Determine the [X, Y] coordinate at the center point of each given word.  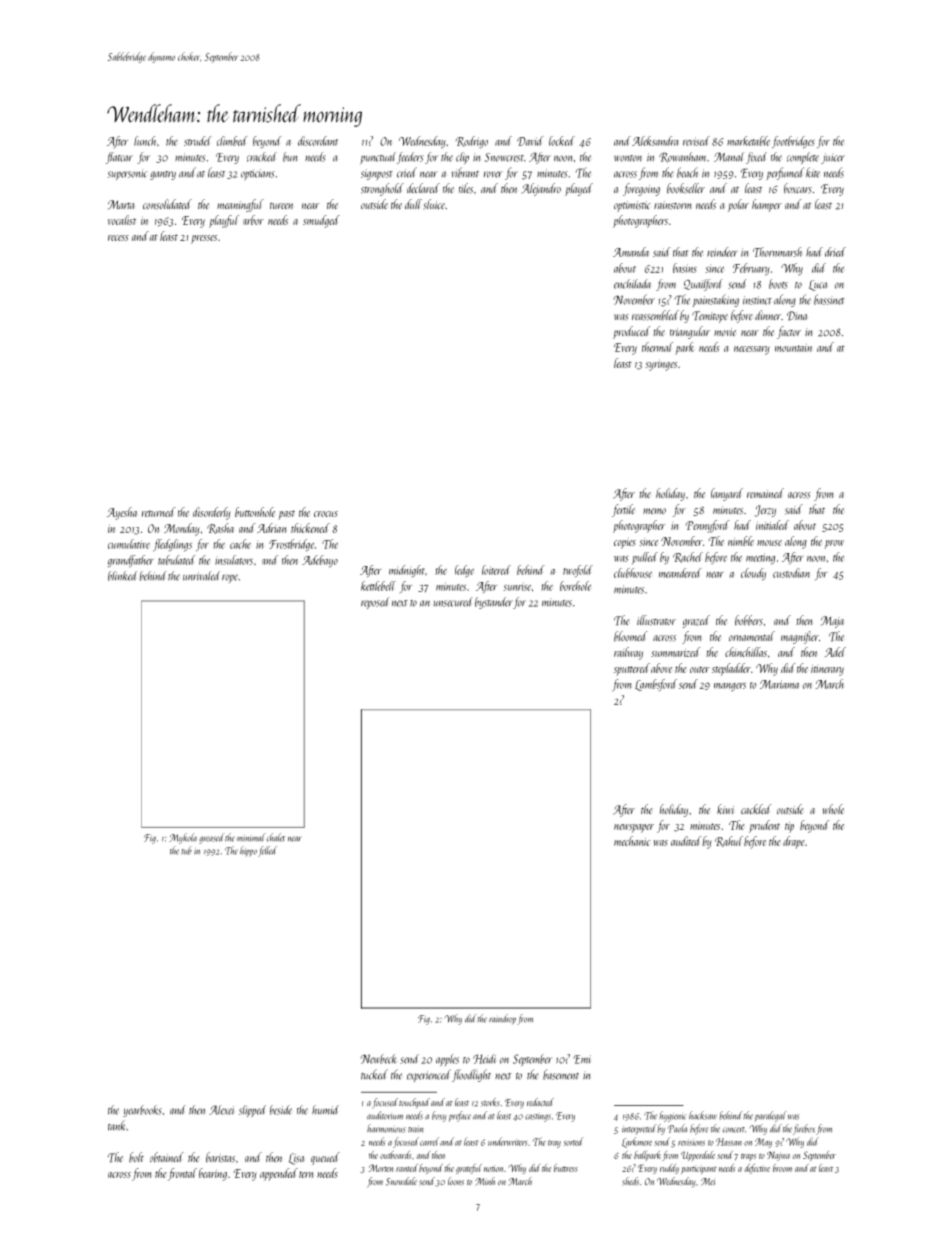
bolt [136, 1157]
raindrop [502, 1019]
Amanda [631, 252]
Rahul [729, 841]
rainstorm [672, 205]
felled [267, 851]
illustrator [656, 620]
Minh [485, 1181]
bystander [494, 603]
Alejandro [541, 189]
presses [204, 239]
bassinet [829, 299]
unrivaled [201, 576]
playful [224, 221]
